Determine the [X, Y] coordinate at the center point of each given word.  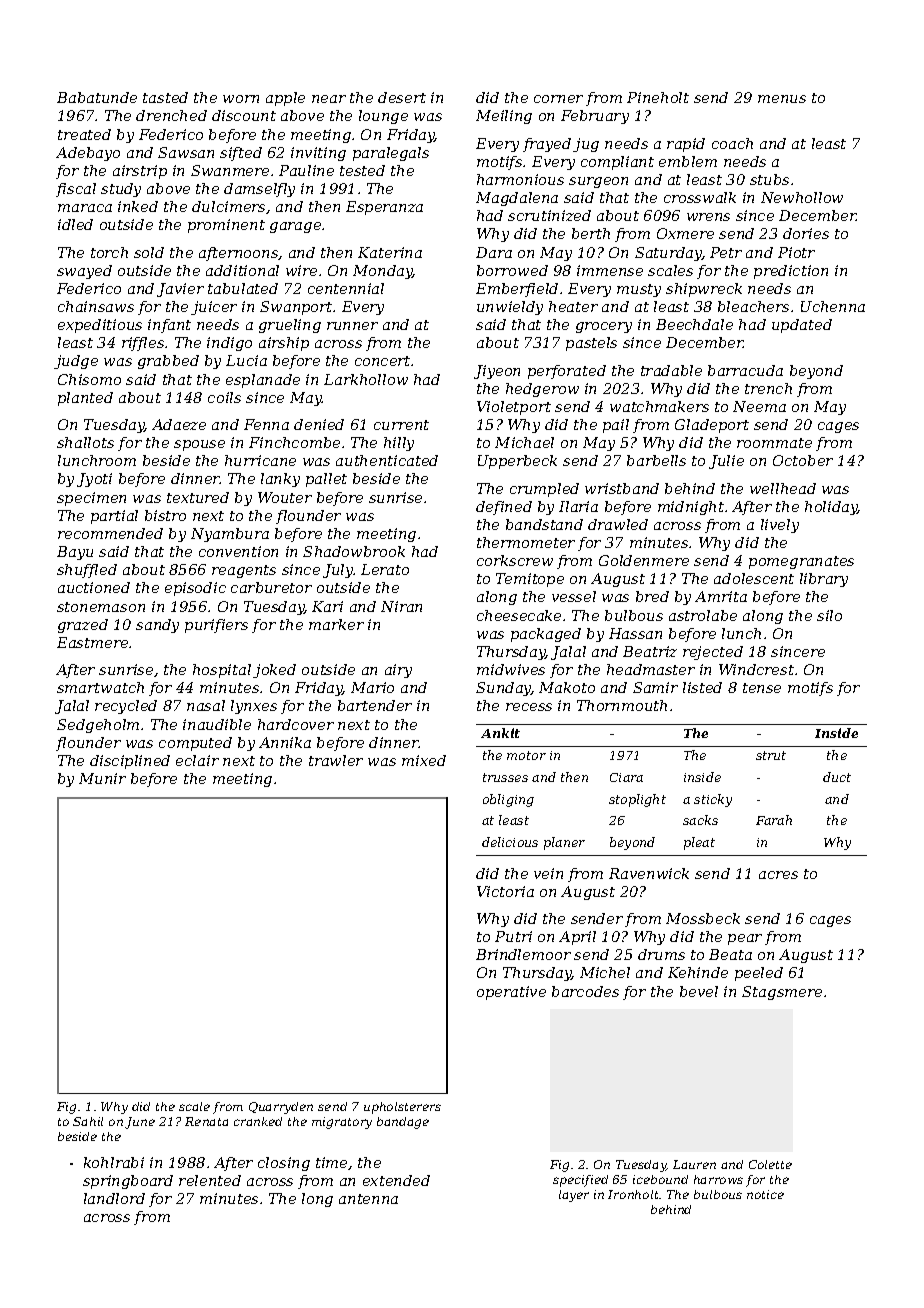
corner [558, 99]
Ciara [626, 777]
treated [84, 134]
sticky [713, 800]
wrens [708, 217]
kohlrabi [114, 1162]
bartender [375, 705]
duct [837, 777]
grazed [83, 626]
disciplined [130, 762]
